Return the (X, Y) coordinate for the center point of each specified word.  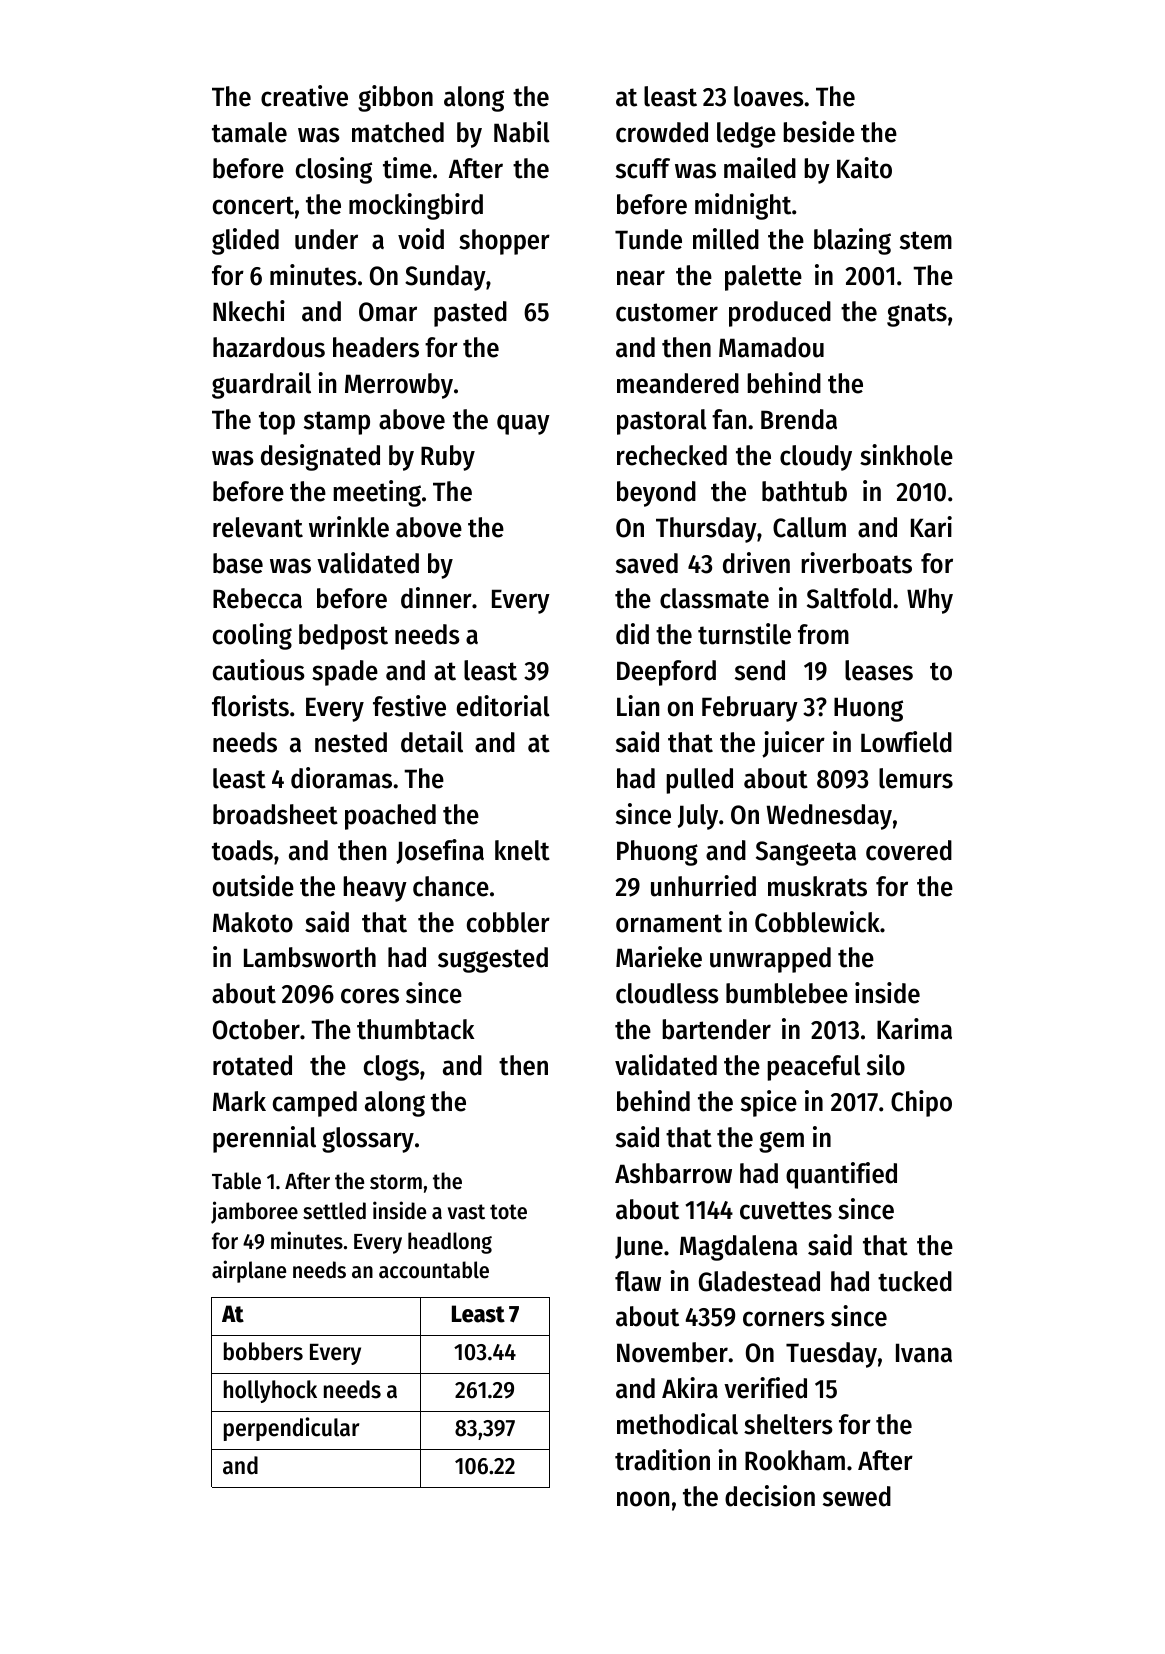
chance (451, 886)
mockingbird (416, 206)
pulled (699, 781)
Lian (638, 706)
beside (819, 132)
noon (643, 1499)
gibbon (395, 98)
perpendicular (291, 1429)
